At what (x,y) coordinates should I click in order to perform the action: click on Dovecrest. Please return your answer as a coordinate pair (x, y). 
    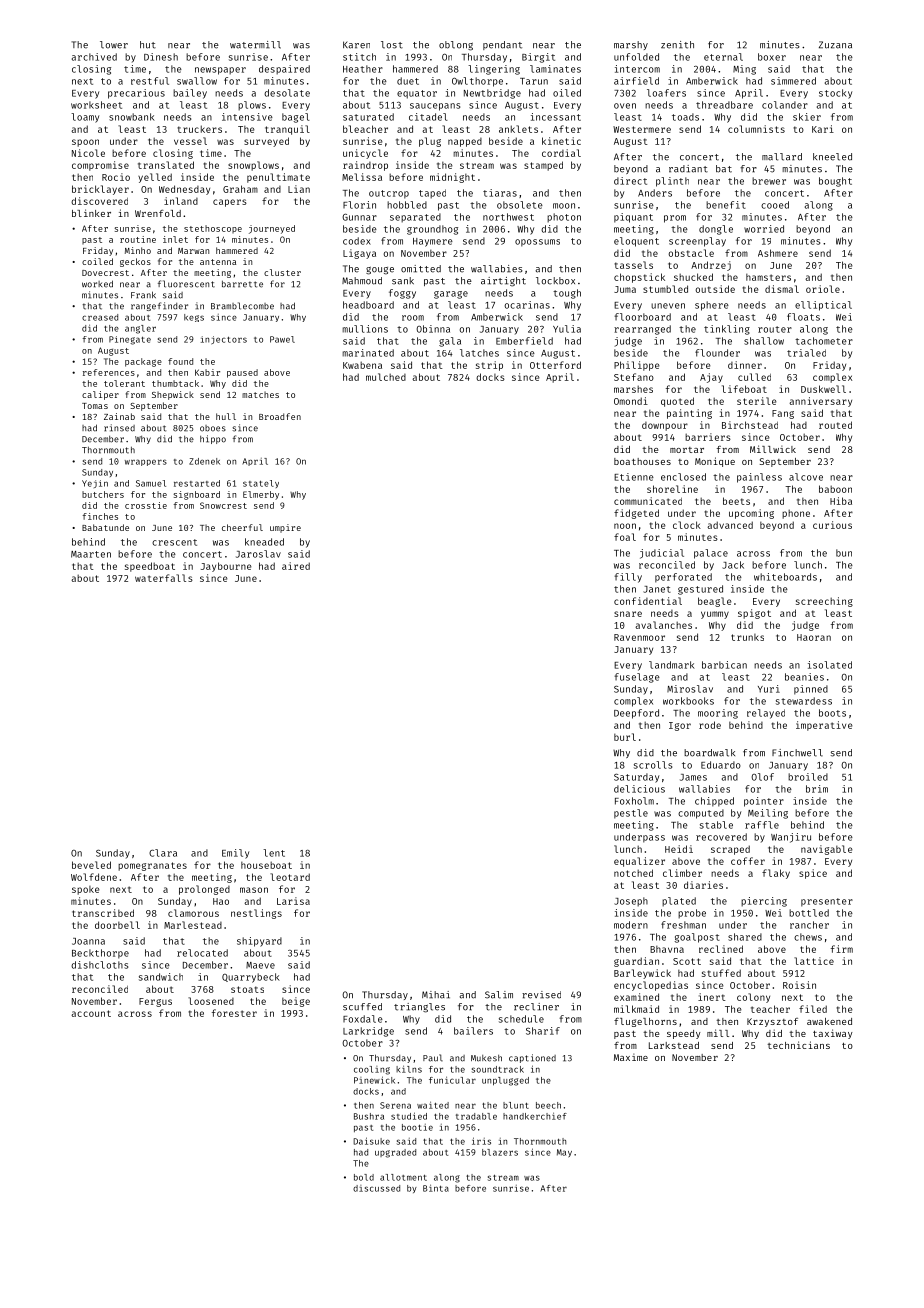
    Looking at the image, I should click on (105, 273).
